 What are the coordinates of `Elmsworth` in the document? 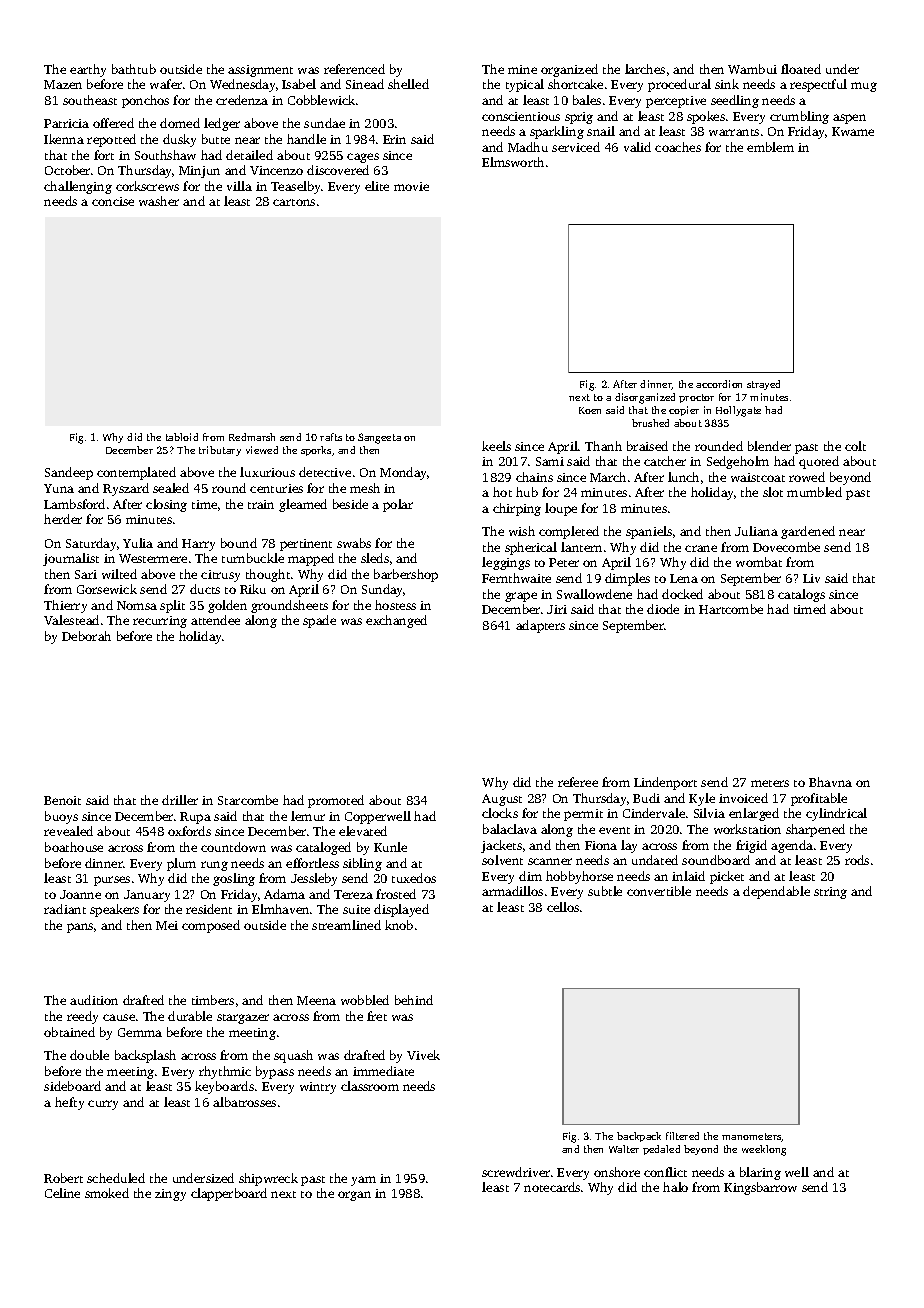 It's located at (513, 162).
